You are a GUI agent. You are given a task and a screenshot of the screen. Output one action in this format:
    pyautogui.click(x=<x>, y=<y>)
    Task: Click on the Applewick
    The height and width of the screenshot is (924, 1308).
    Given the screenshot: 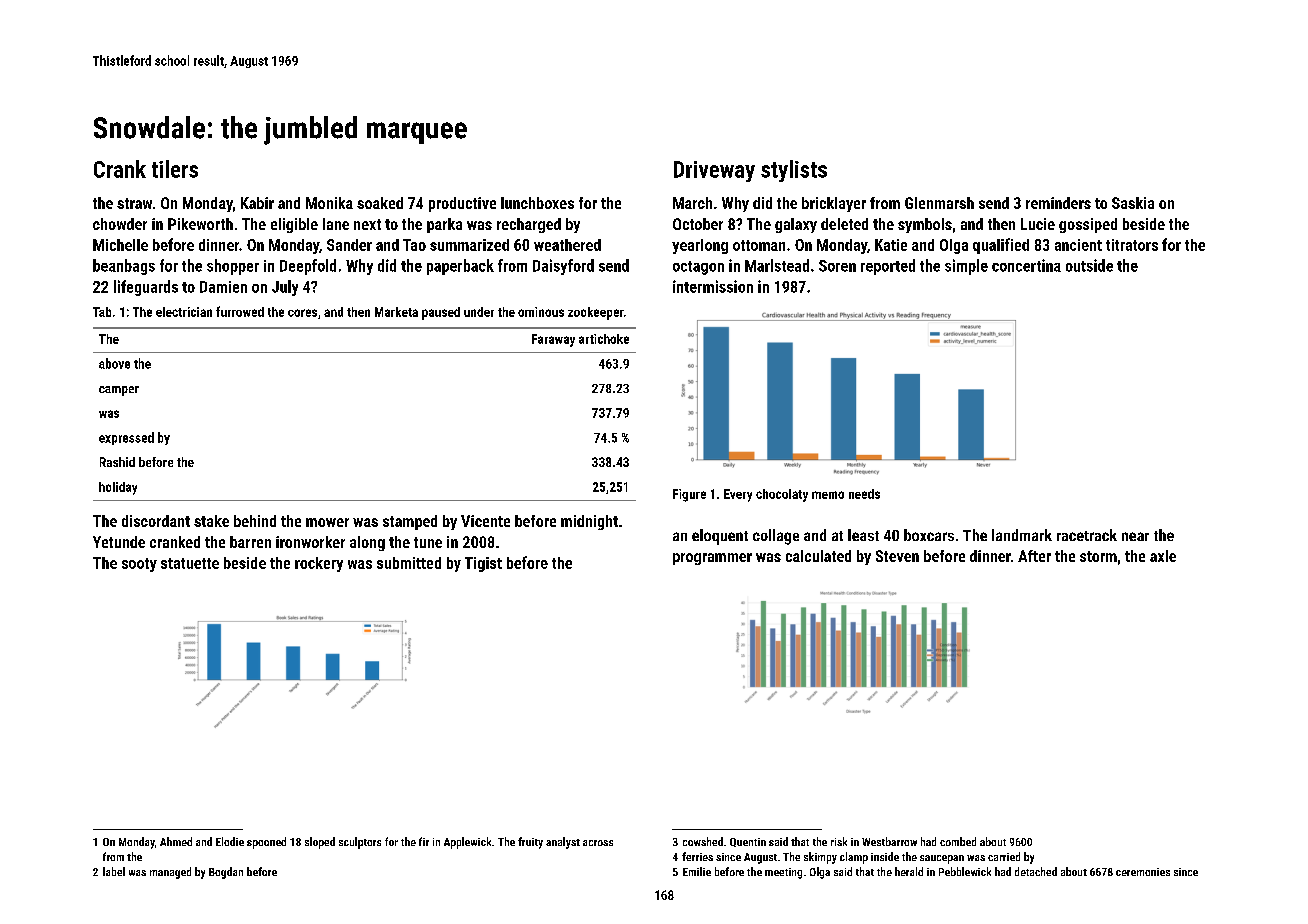 What is the action you would take?
    pyautogui.click(x=467, y=843)
